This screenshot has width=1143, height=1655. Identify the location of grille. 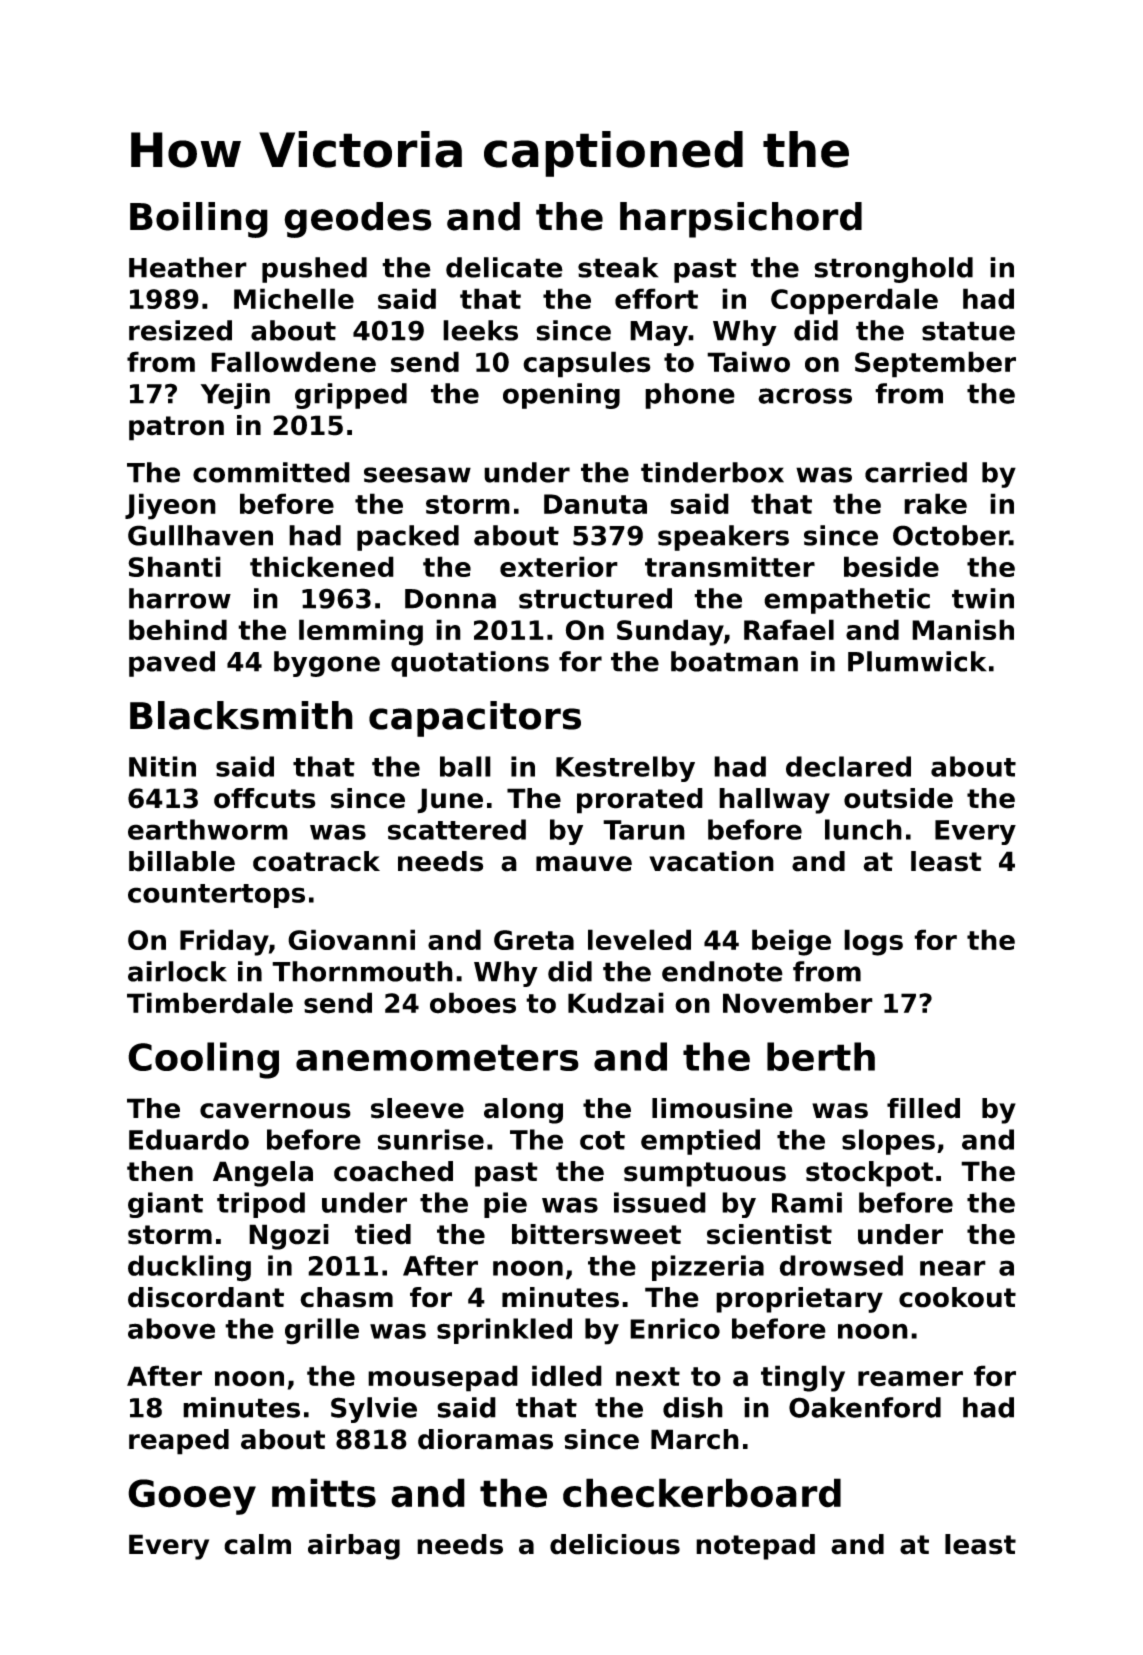
(322, 1331).
